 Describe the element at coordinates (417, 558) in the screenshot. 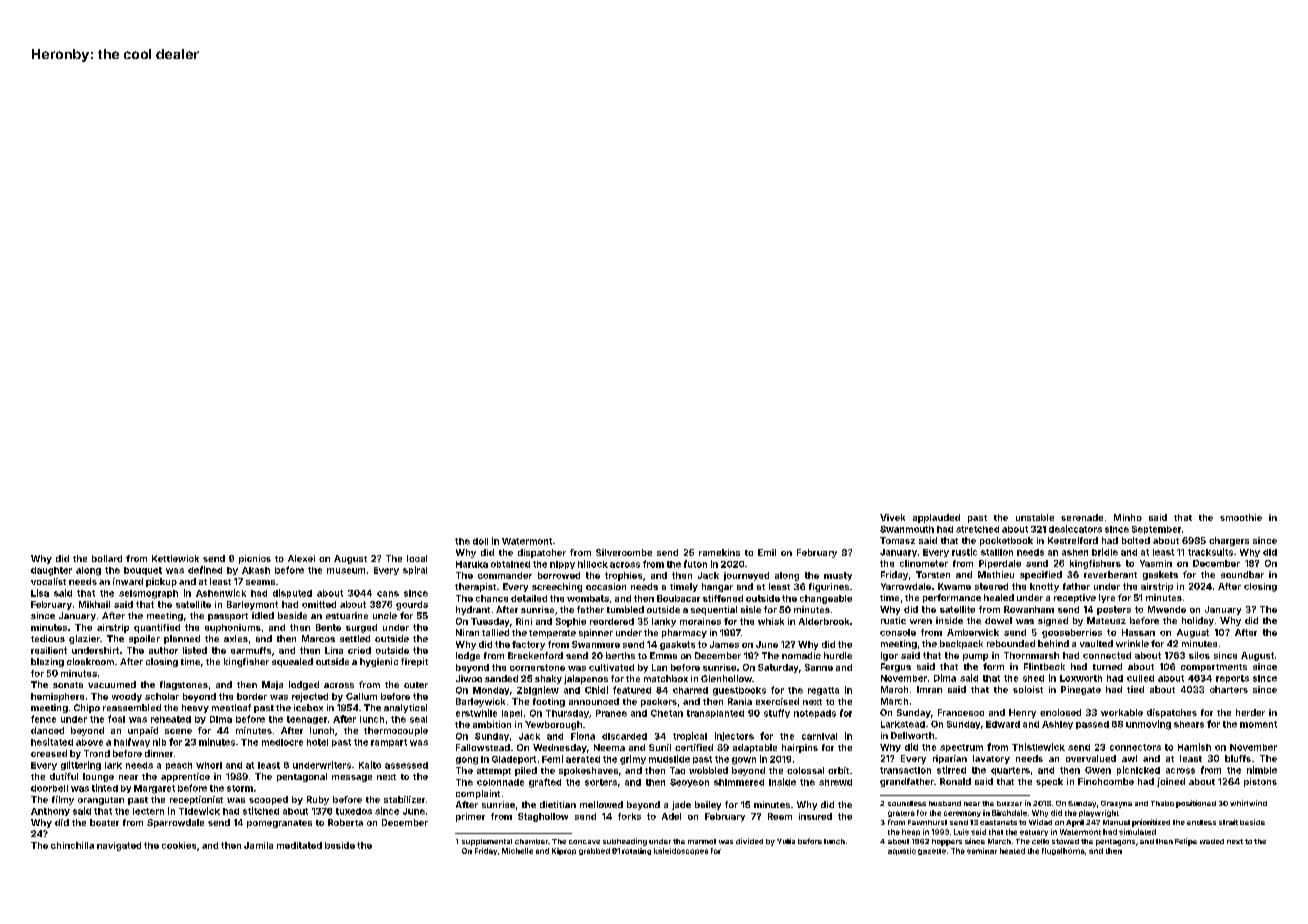

I see `local` at that location.
